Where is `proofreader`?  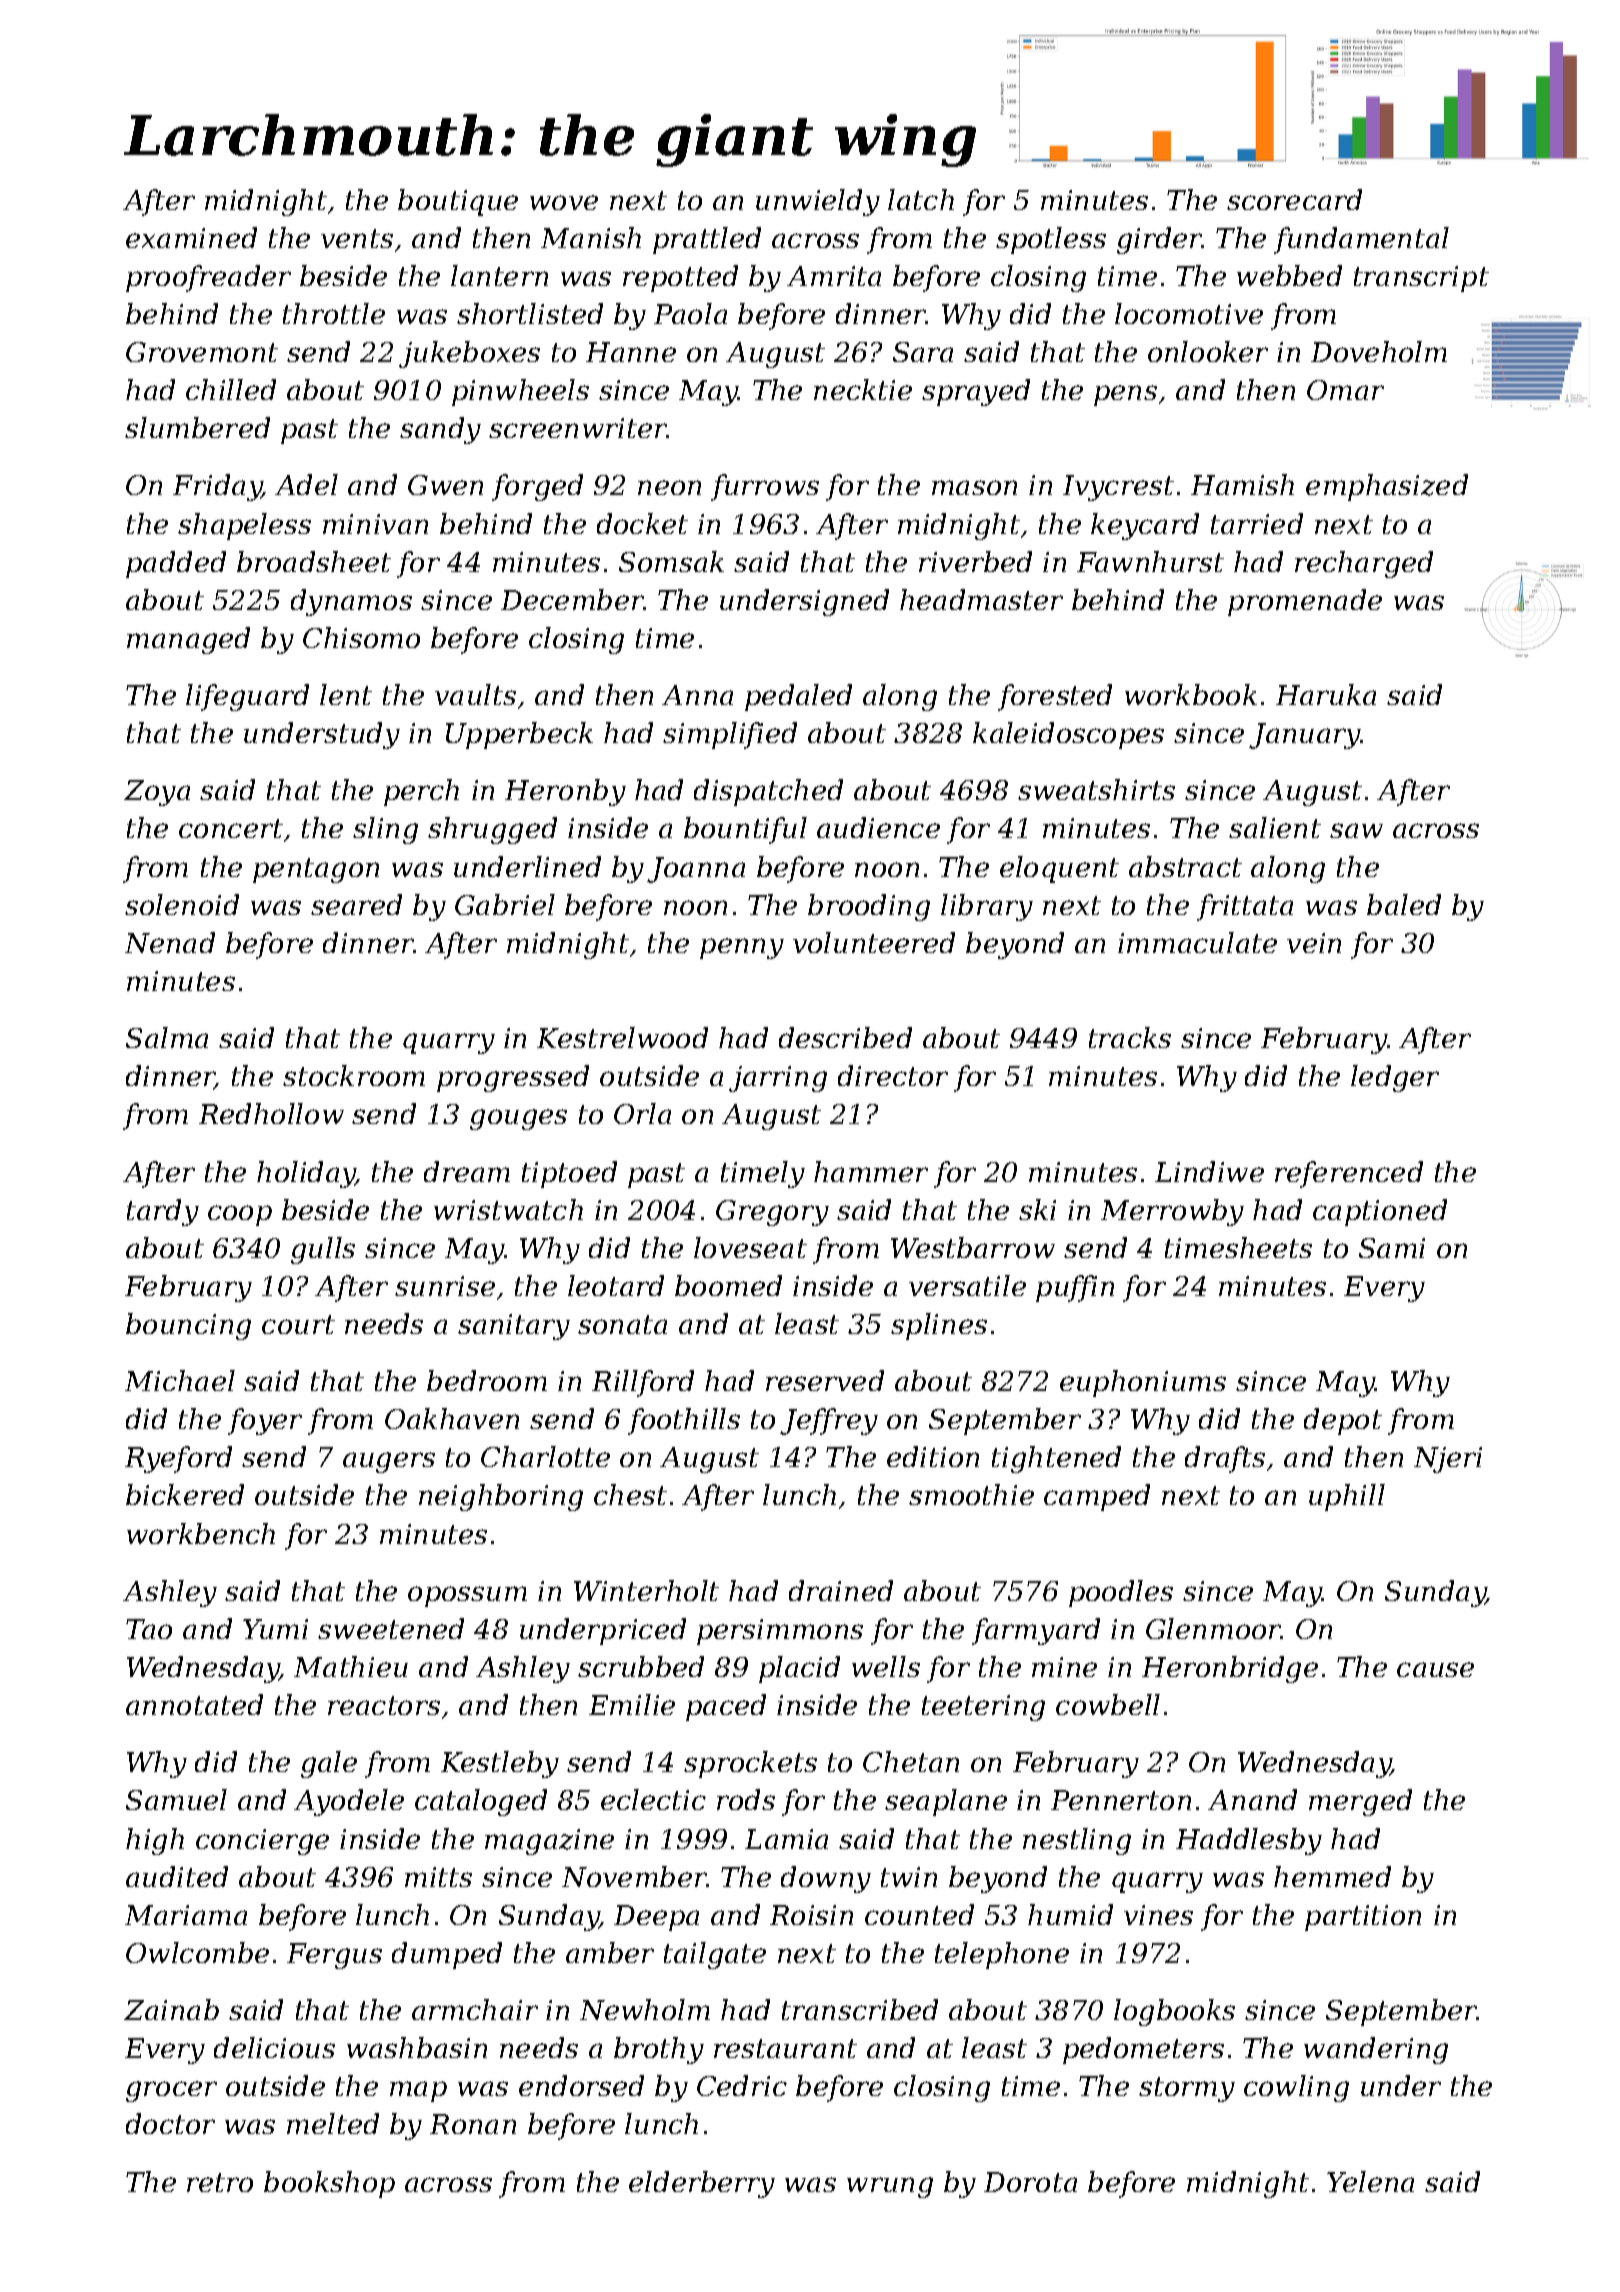
proofreader is located at coordinates (208, 278).
